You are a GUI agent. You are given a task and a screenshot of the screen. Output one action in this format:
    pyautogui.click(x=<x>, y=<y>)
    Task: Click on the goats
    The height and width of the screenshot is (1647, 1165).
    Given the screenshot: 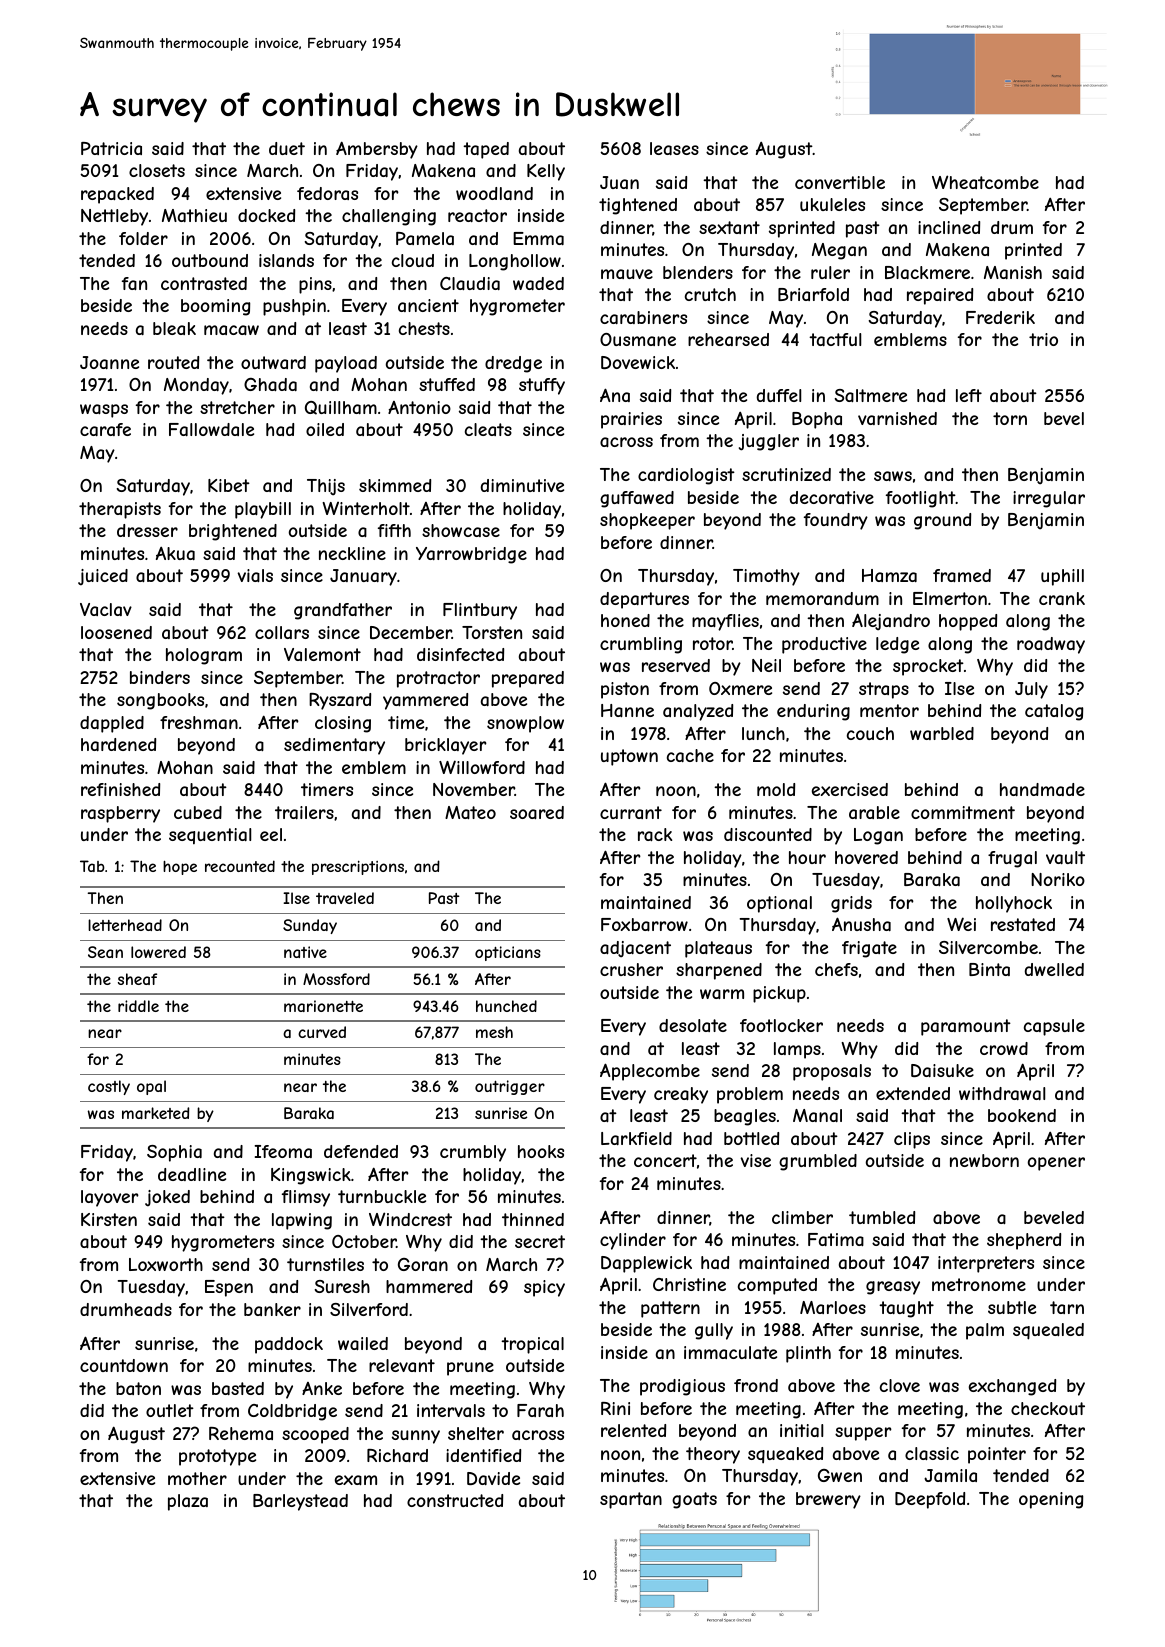 What is the action you would take?
    pyautogui.click(x=694, y=1500)
